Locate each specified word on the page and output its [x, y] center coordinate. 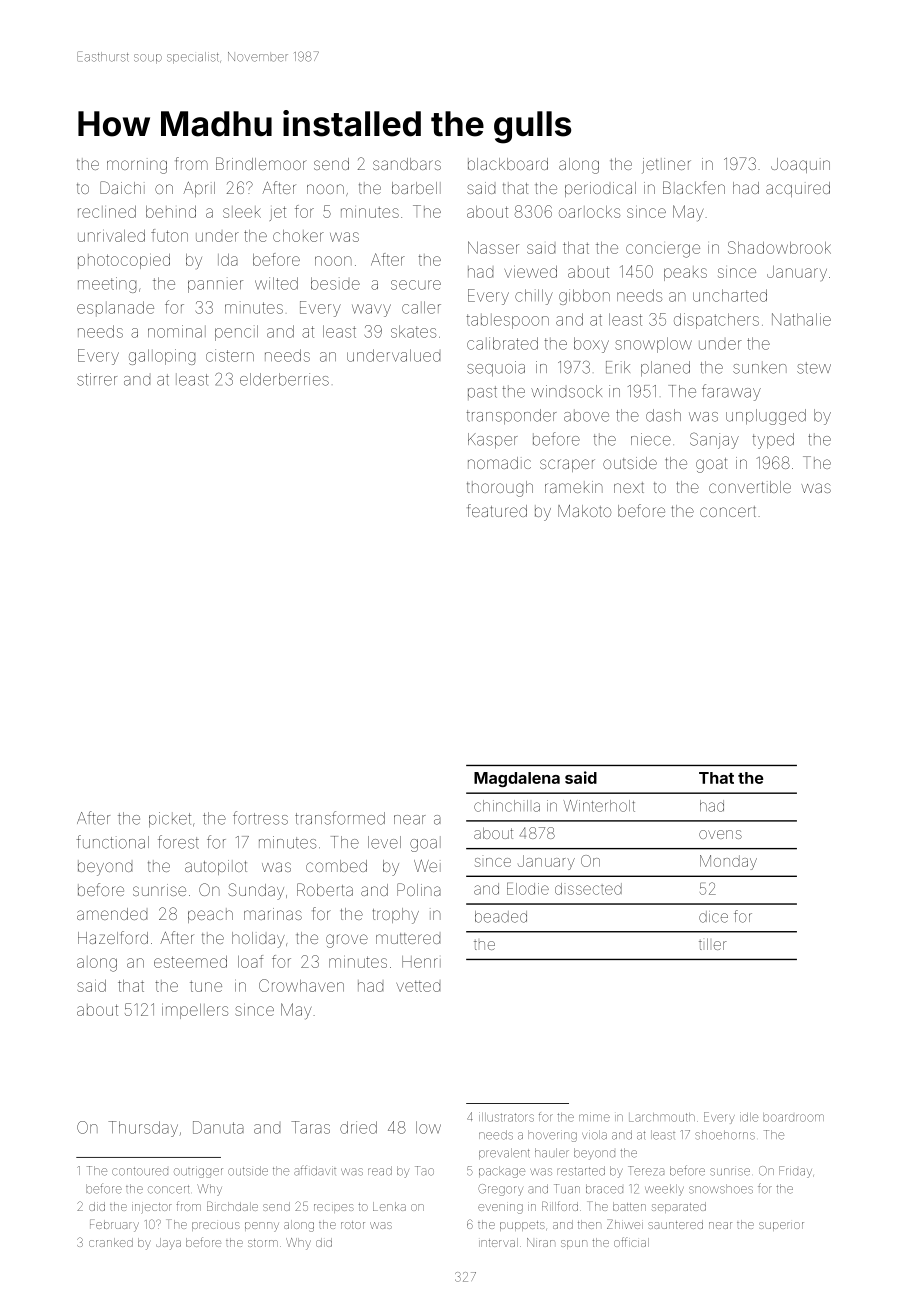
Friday [795, 1172]
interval [498, 1242]
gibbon [584, 297]
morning [137, 167]
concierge [663, 251]
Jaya [168, 1244]
